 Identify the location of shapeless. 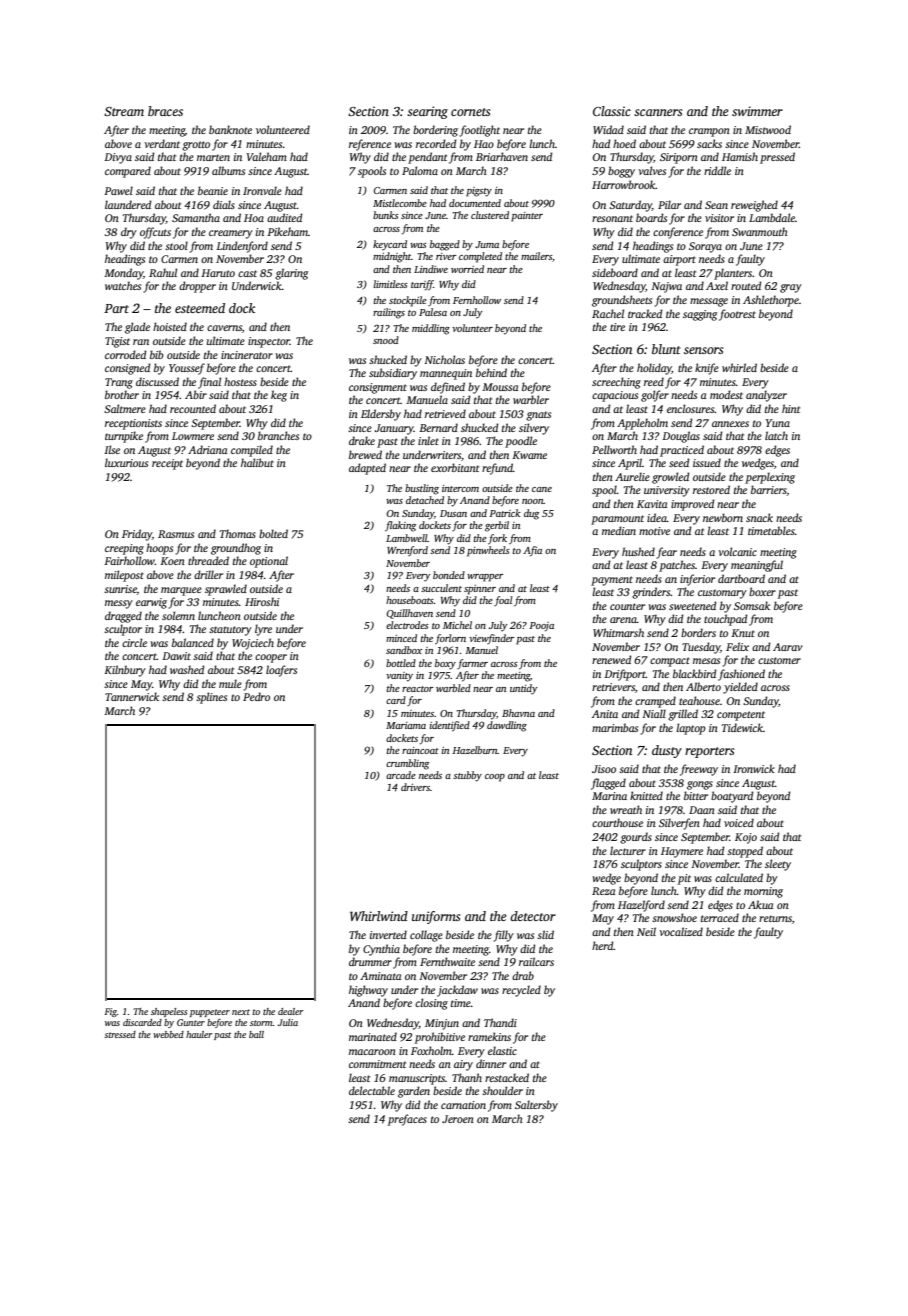
(169, 1012).
